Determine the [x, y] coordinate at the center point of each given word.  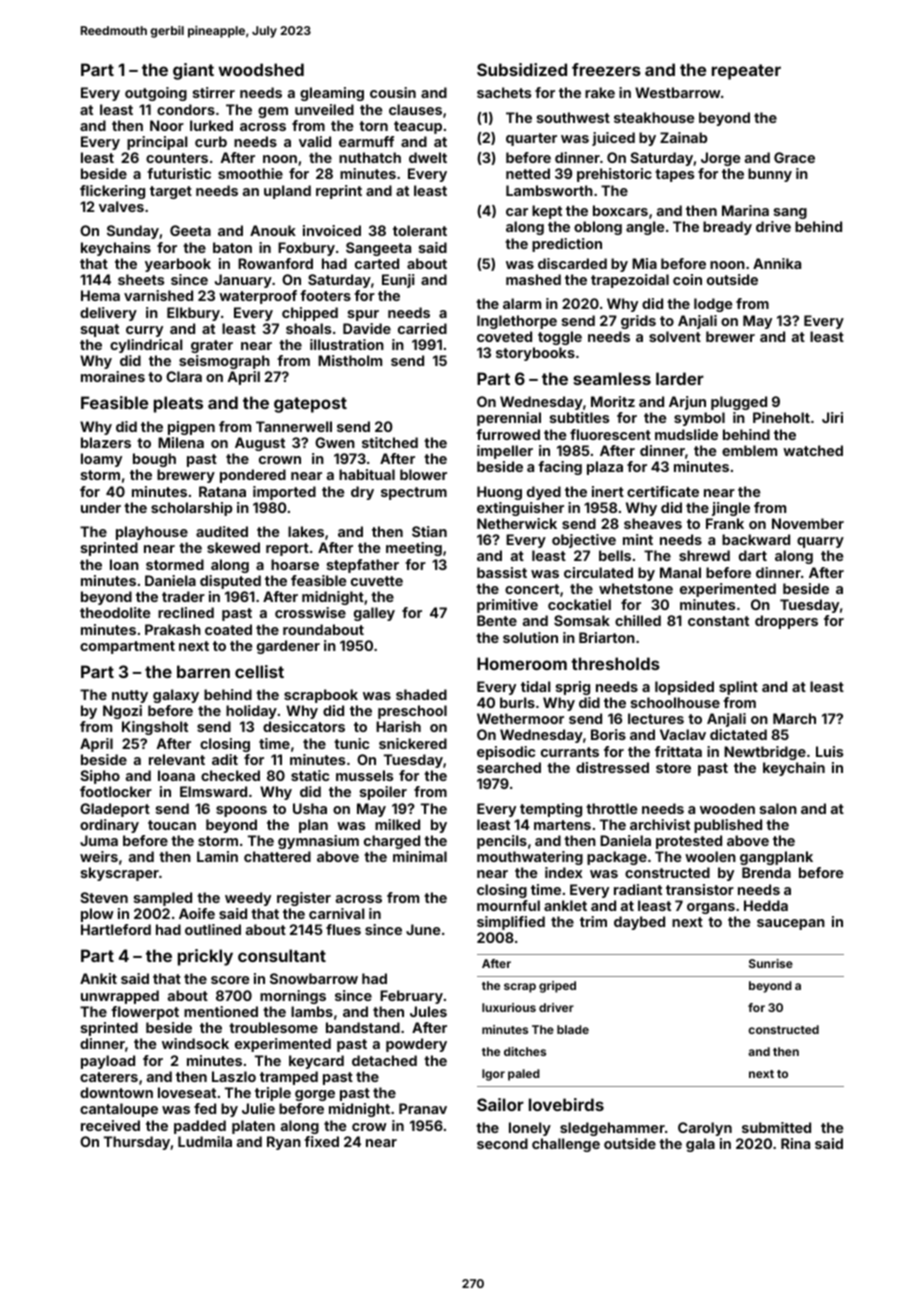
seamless [612, 378]
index [563, 872]
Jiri [832, 417]
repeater [746, 72]
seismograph [224, 362]
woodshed [261, 69]
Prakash [173, 629]
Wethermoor [520, 718]
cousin [393, 92]
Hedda [766, 905]
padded [200, 1127]
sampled [163, 899]
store [673, 768]
